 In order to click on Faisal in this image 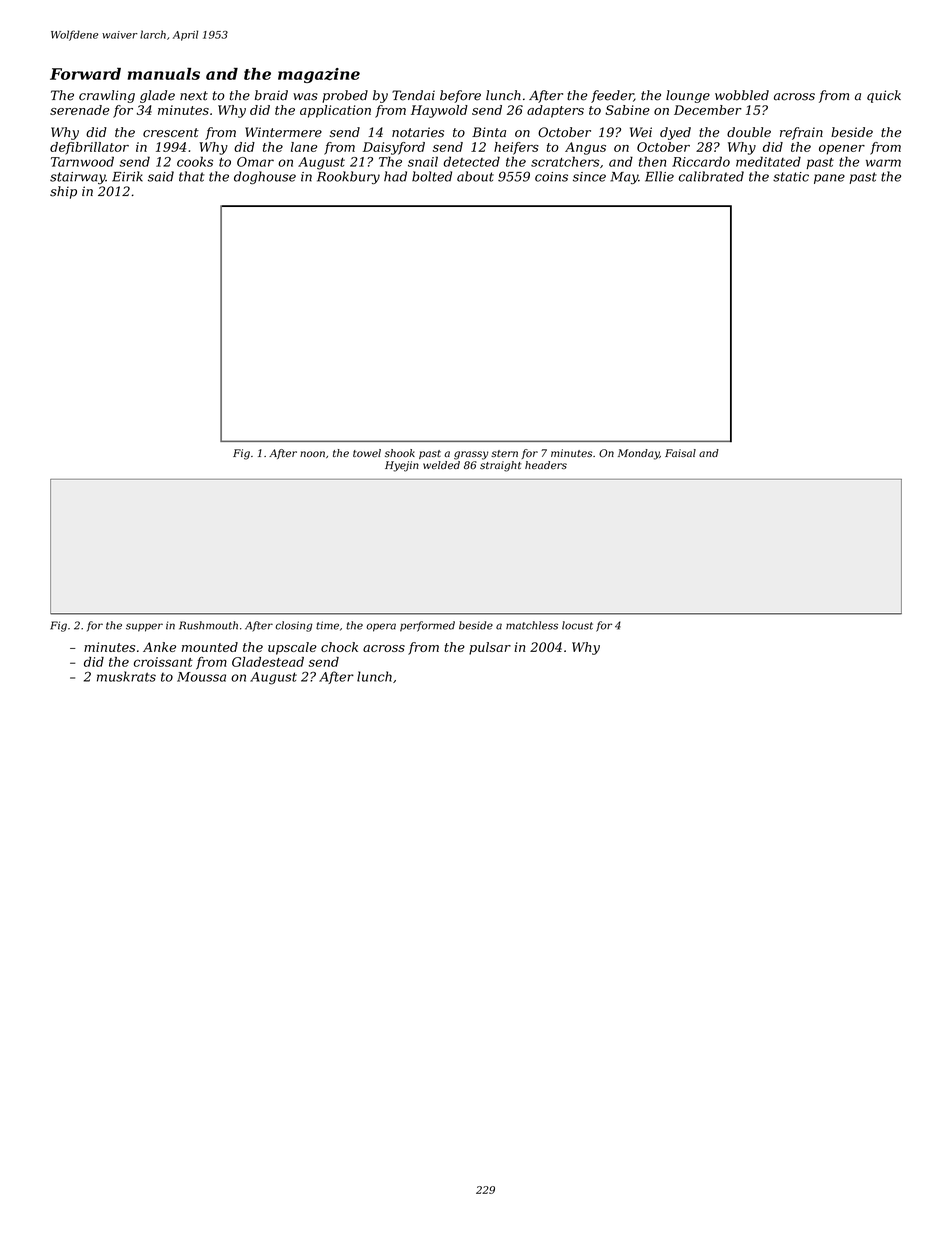, I will do `click(680, 453)`.
